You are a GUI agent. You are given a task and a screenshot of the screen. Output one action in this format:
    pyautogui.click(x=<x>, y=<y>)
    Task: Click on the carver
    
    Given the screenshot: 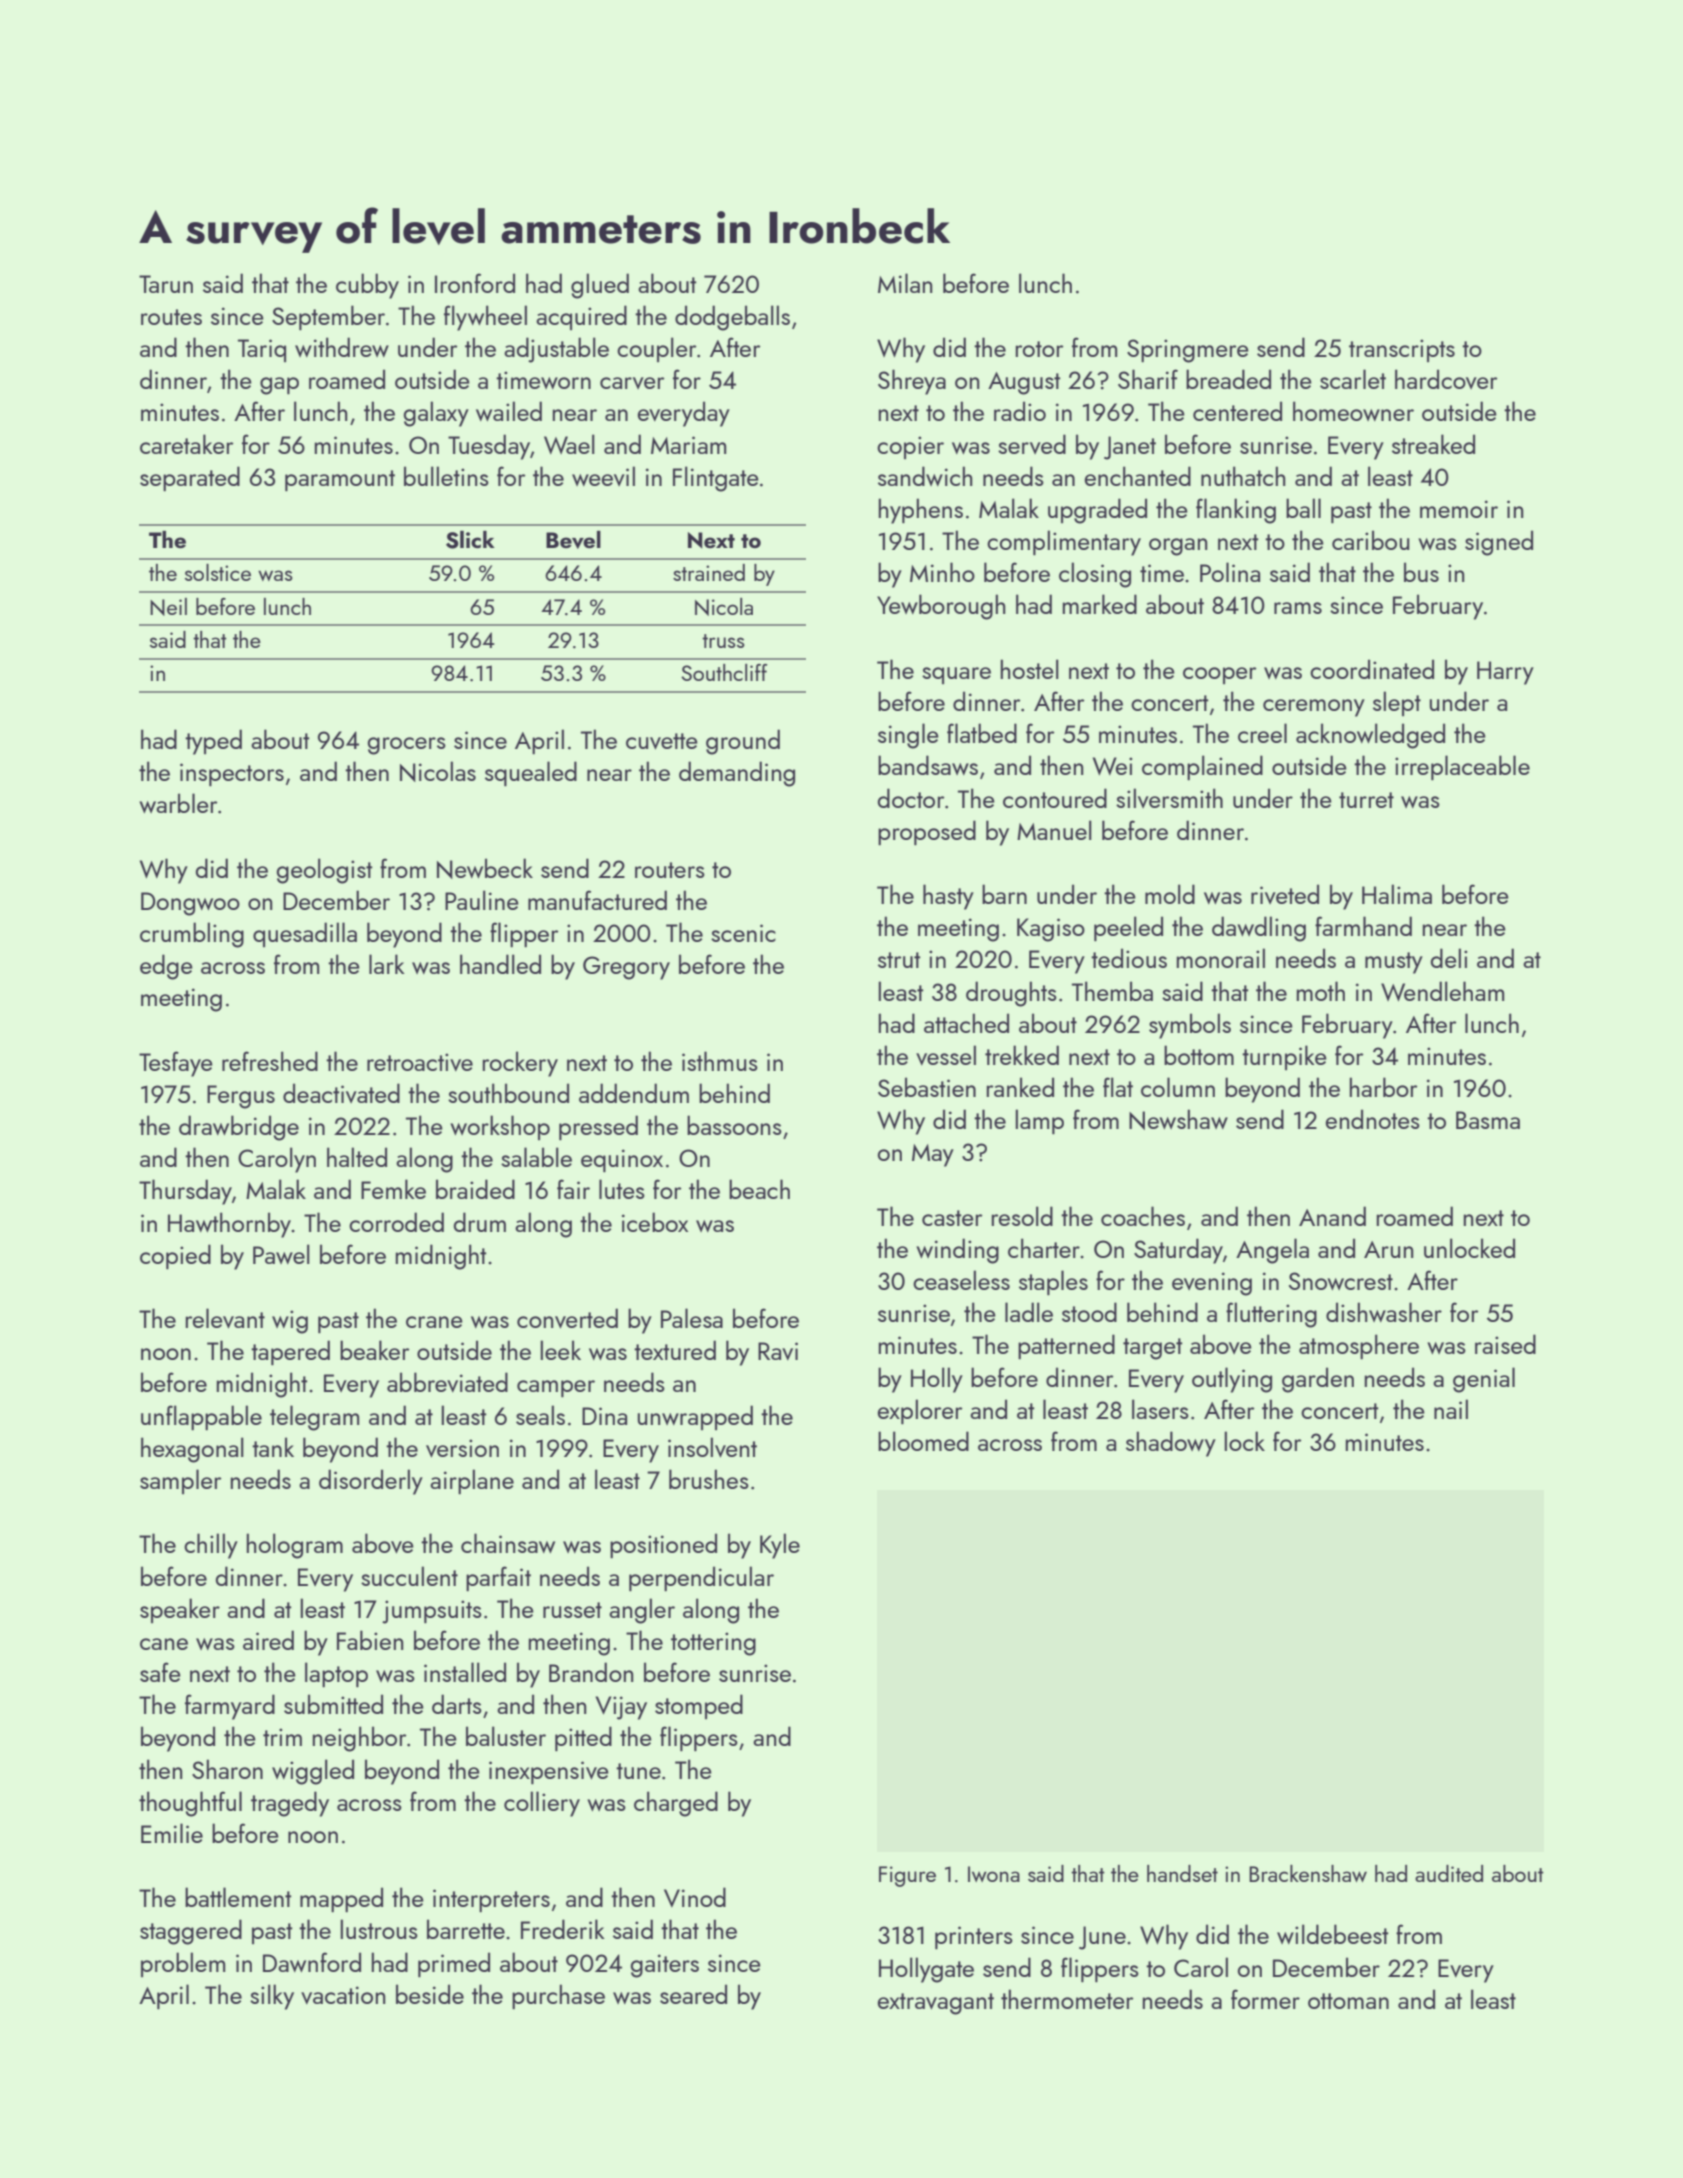 What is the action you would take?
    pyautogui.click(x=632, y=383)
